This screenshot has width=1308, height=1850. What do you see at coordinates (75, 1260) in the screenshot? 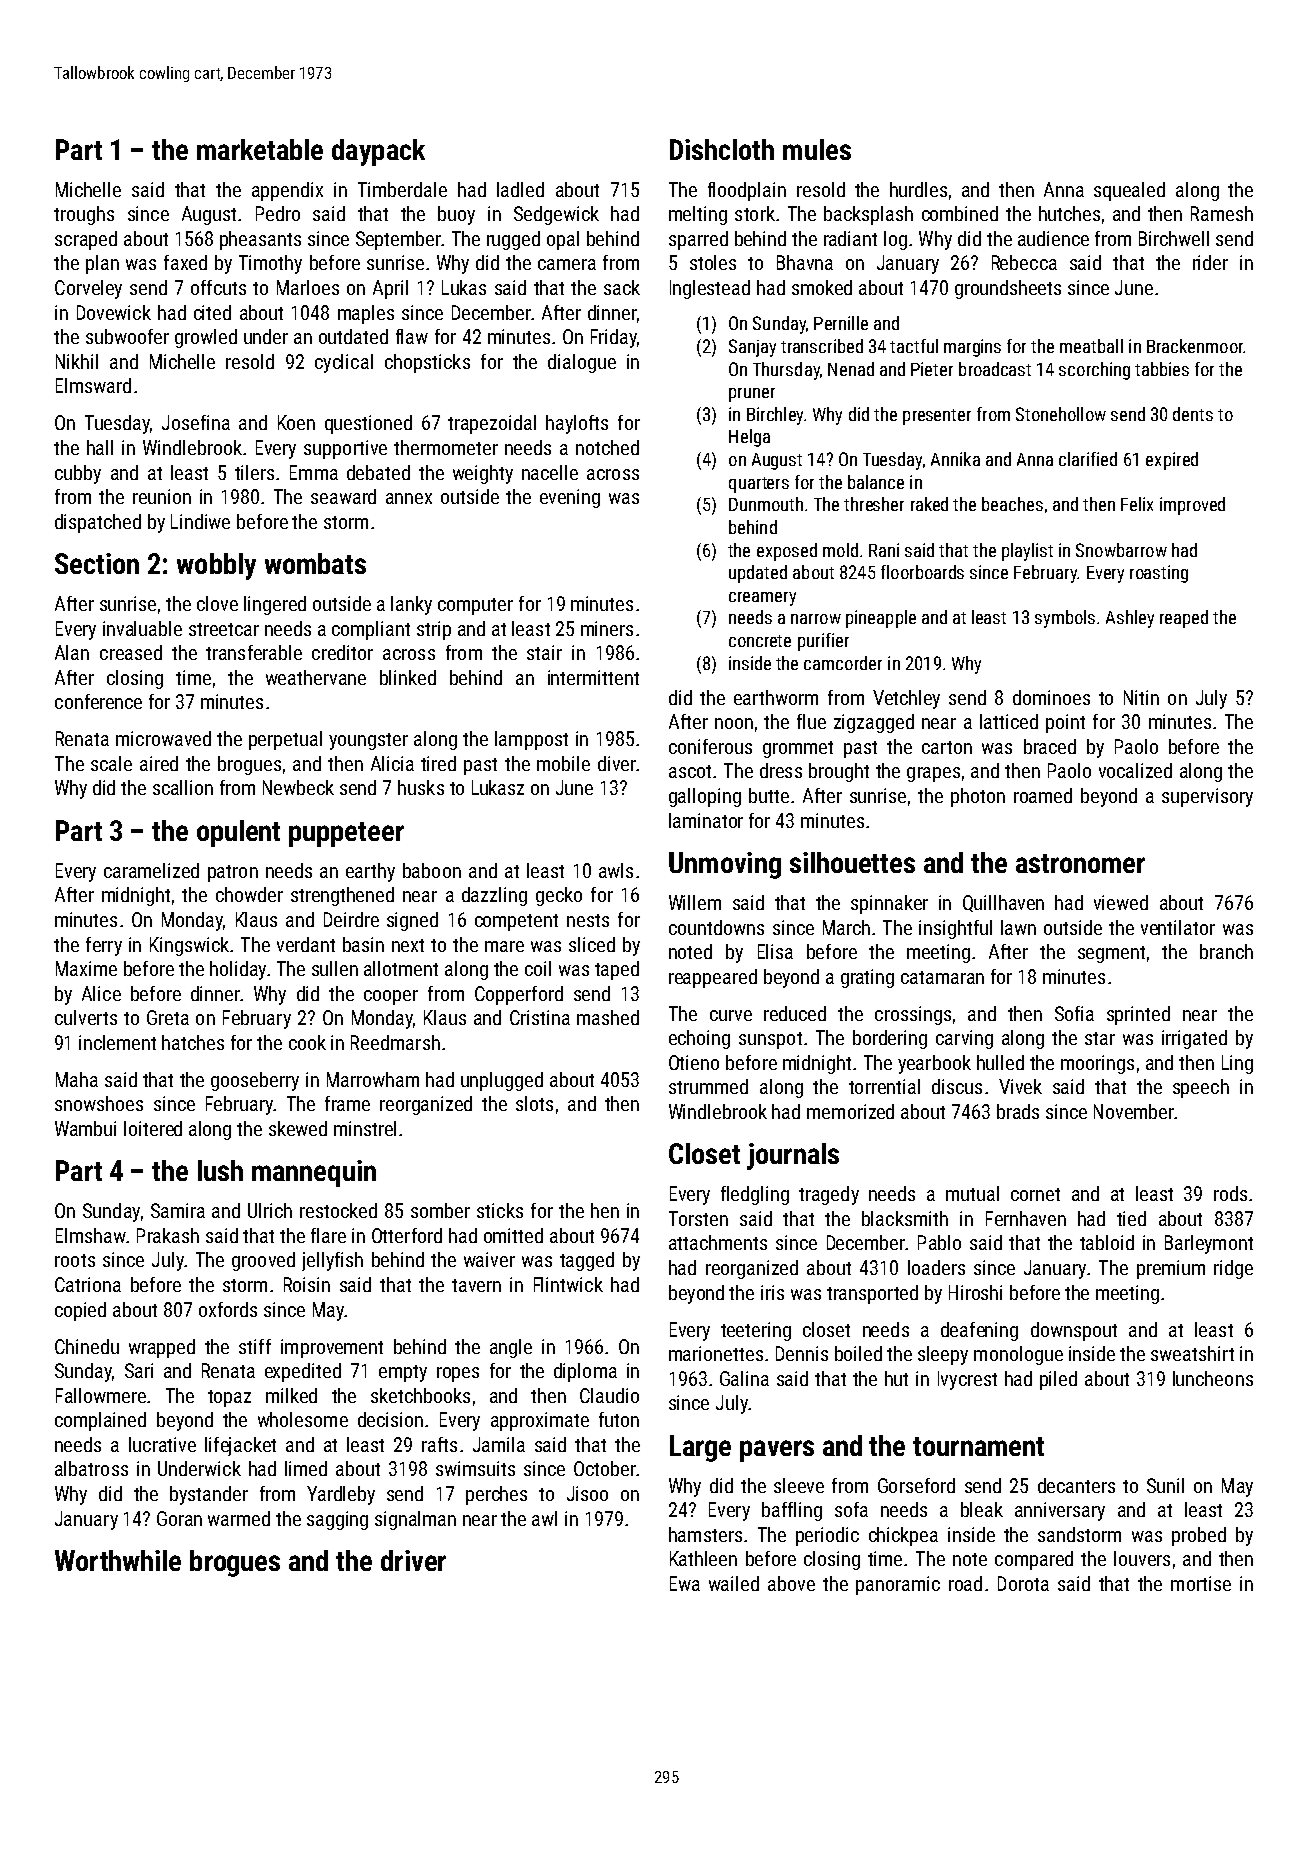
I see `roots` at bounding box center [75, 1260].
